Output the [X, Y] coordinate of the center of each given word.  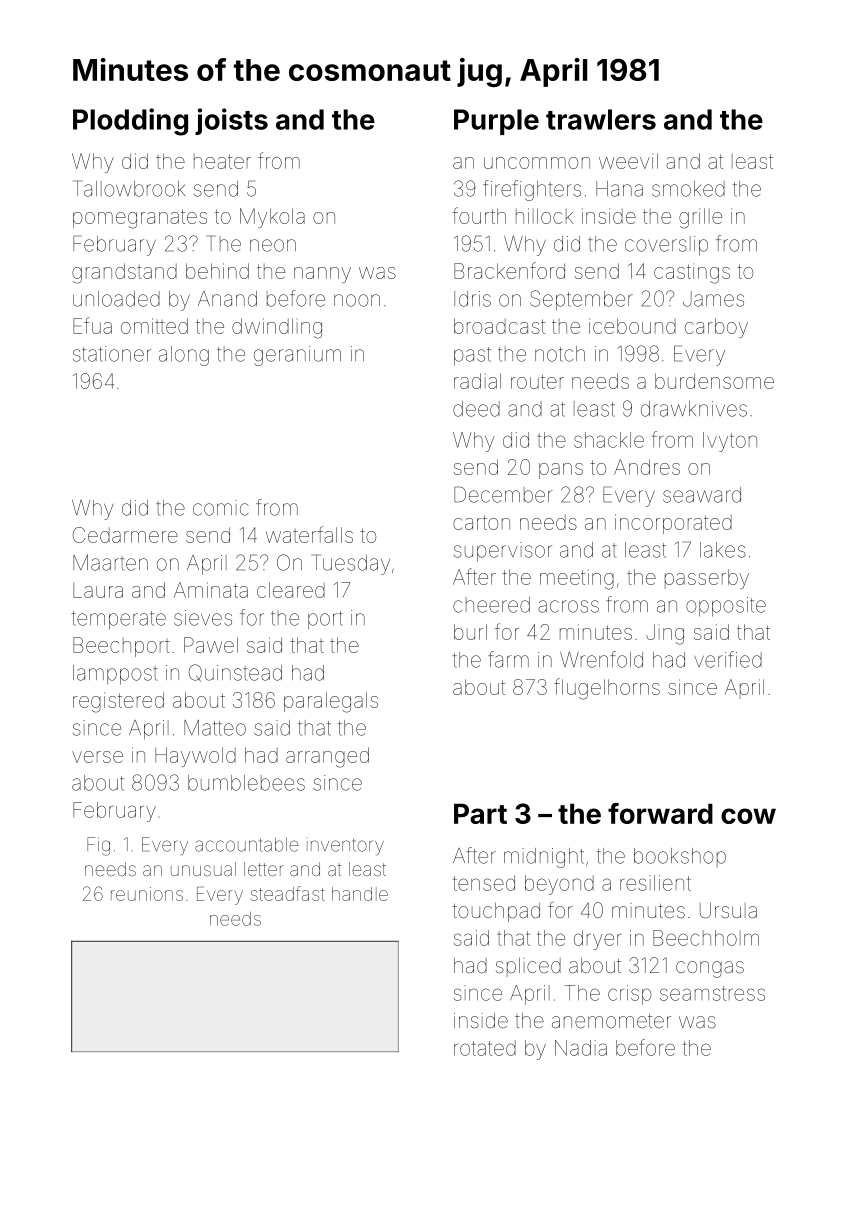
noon [357, 300]
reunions [147, 894]
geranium [297, 356]
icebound [632, 326]
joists [231, 121]
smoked [688, 189]
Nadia [581, 1048]
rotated [485, 1048]
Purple [496, 122]
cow [748, 816]
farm [508, 659]
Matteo [215, 728]
